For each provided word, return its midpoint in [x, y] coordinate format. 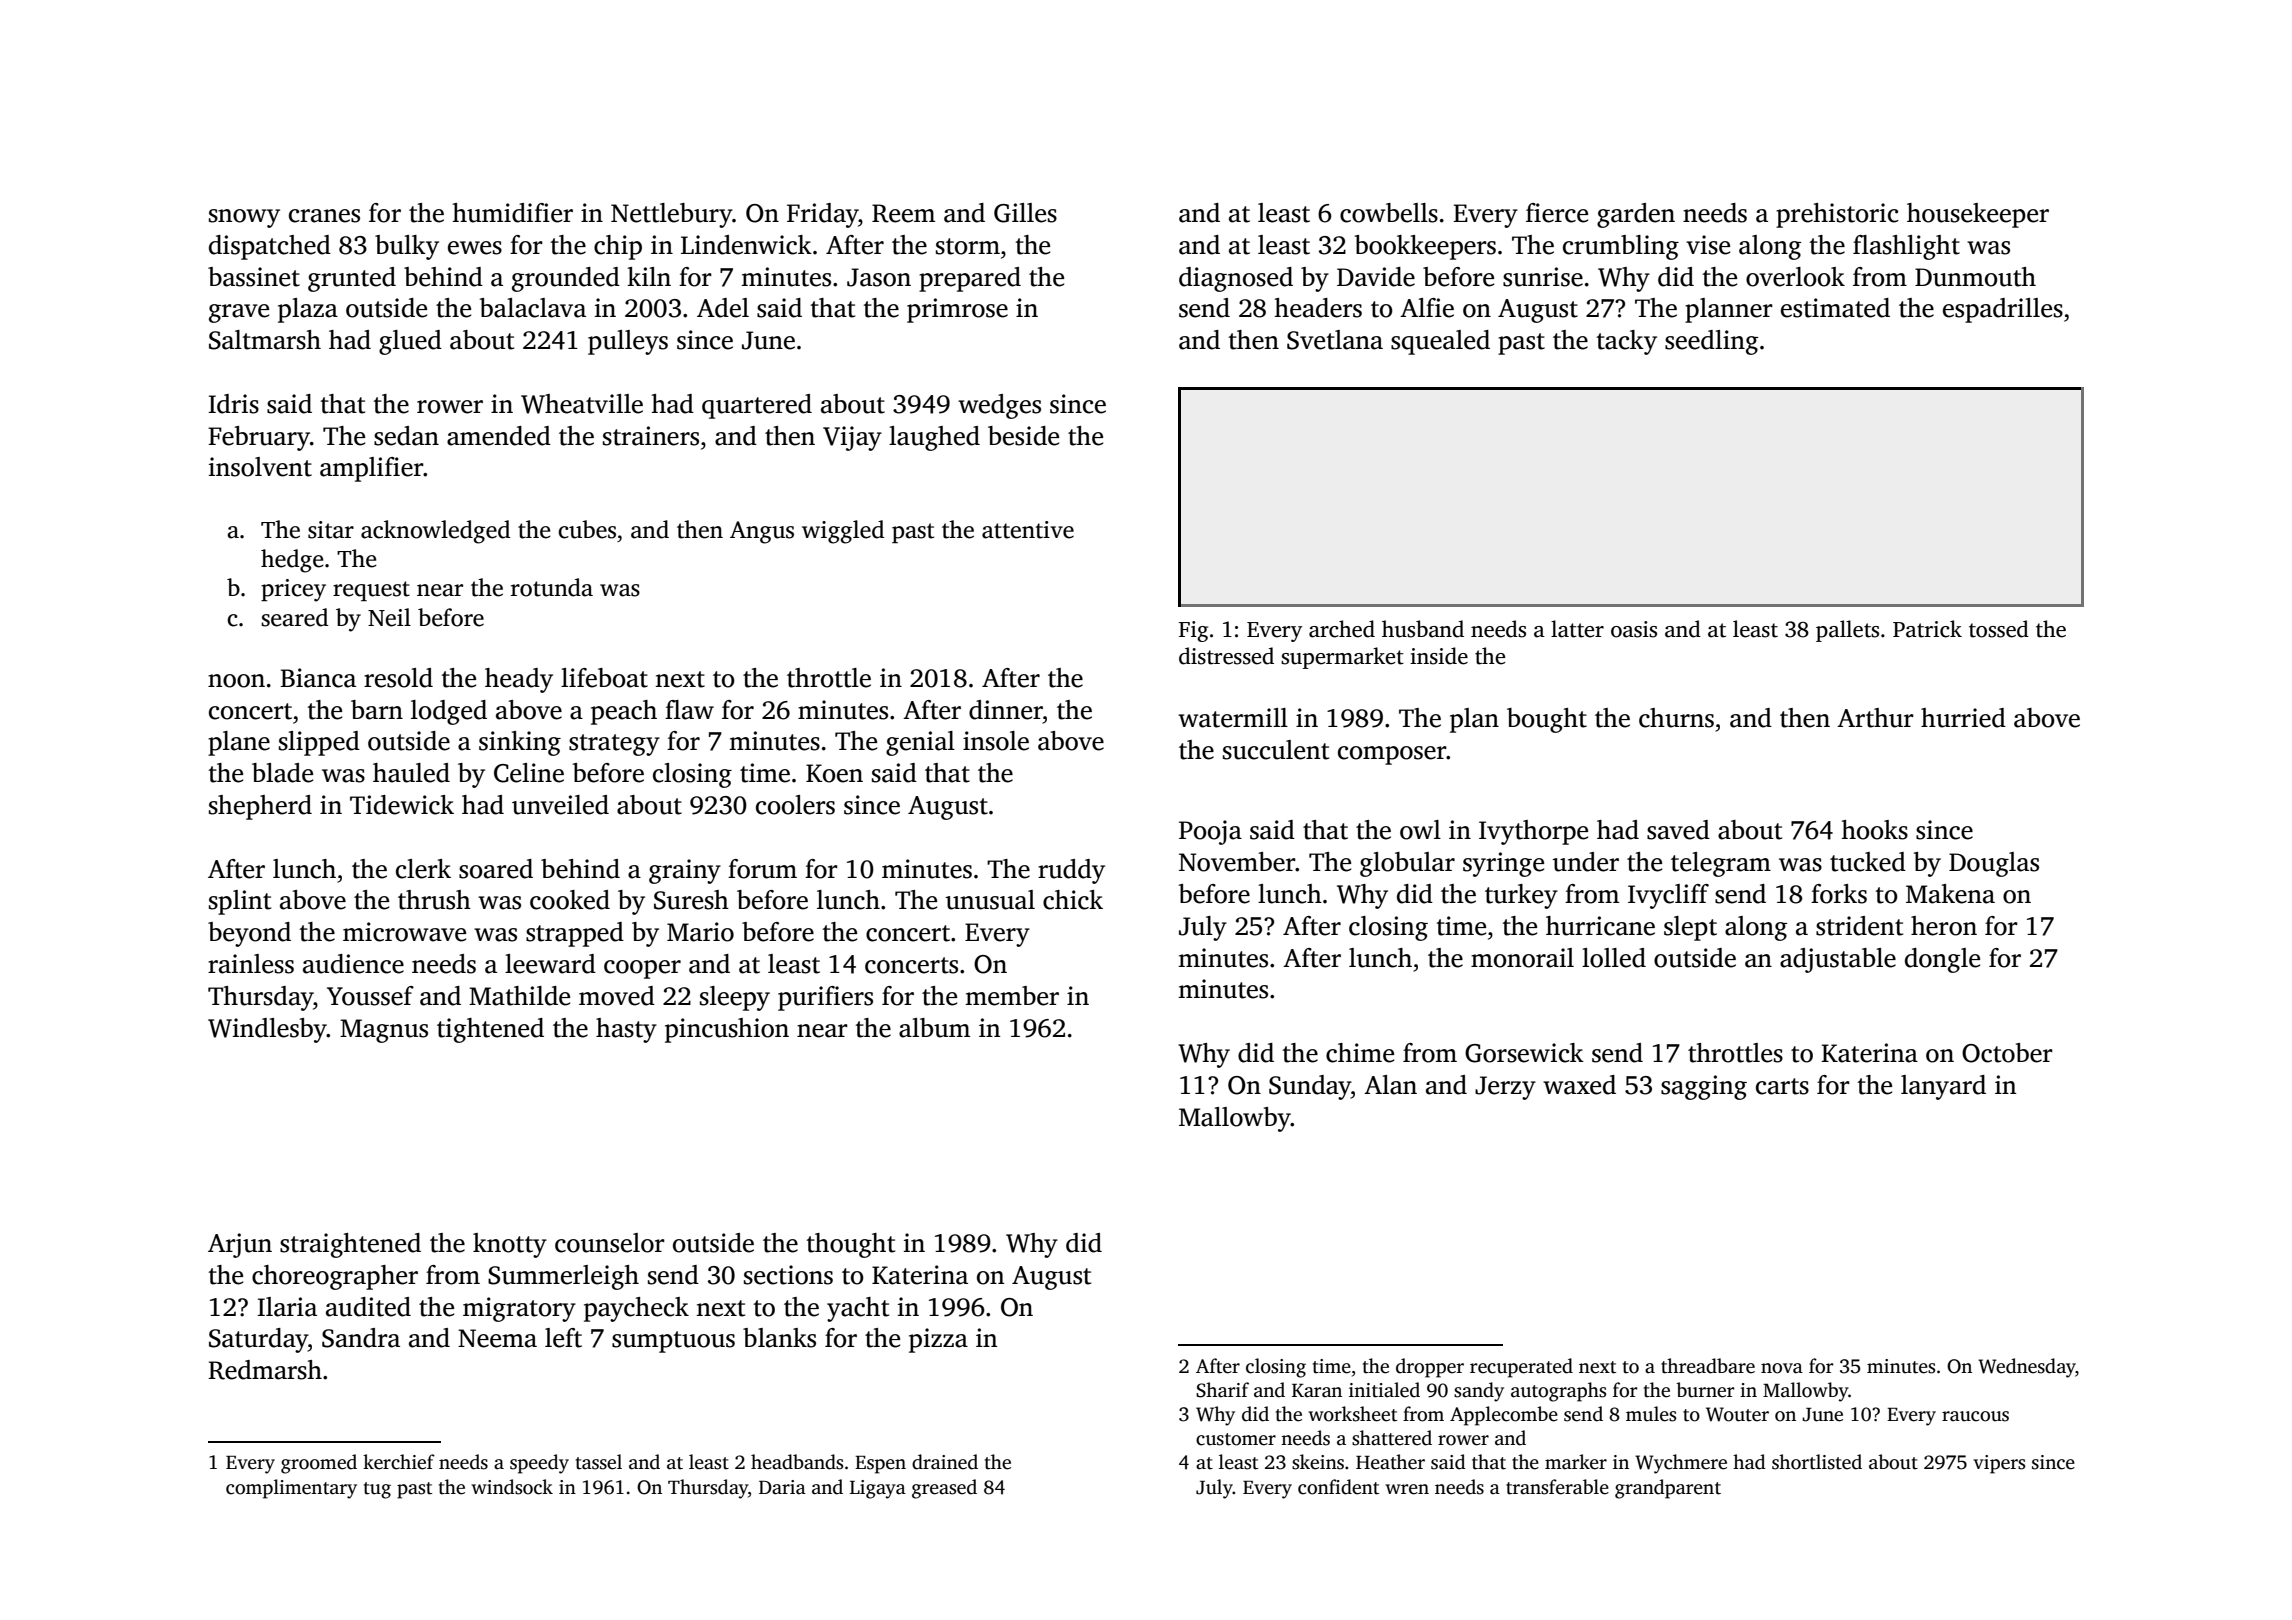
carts [1782, 1086]
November [1237, 862]
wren [1407, 1489]
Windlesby [267, 1030]
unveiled [560, 805]
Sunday [1310, 1087]
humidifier [513, 213]
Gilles [1025, 213]
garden [1636, 215]
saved [1678, 830]
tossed [1999, 629]
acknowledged [435, 532]
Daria [782, 1487]
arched [1342, 629]
